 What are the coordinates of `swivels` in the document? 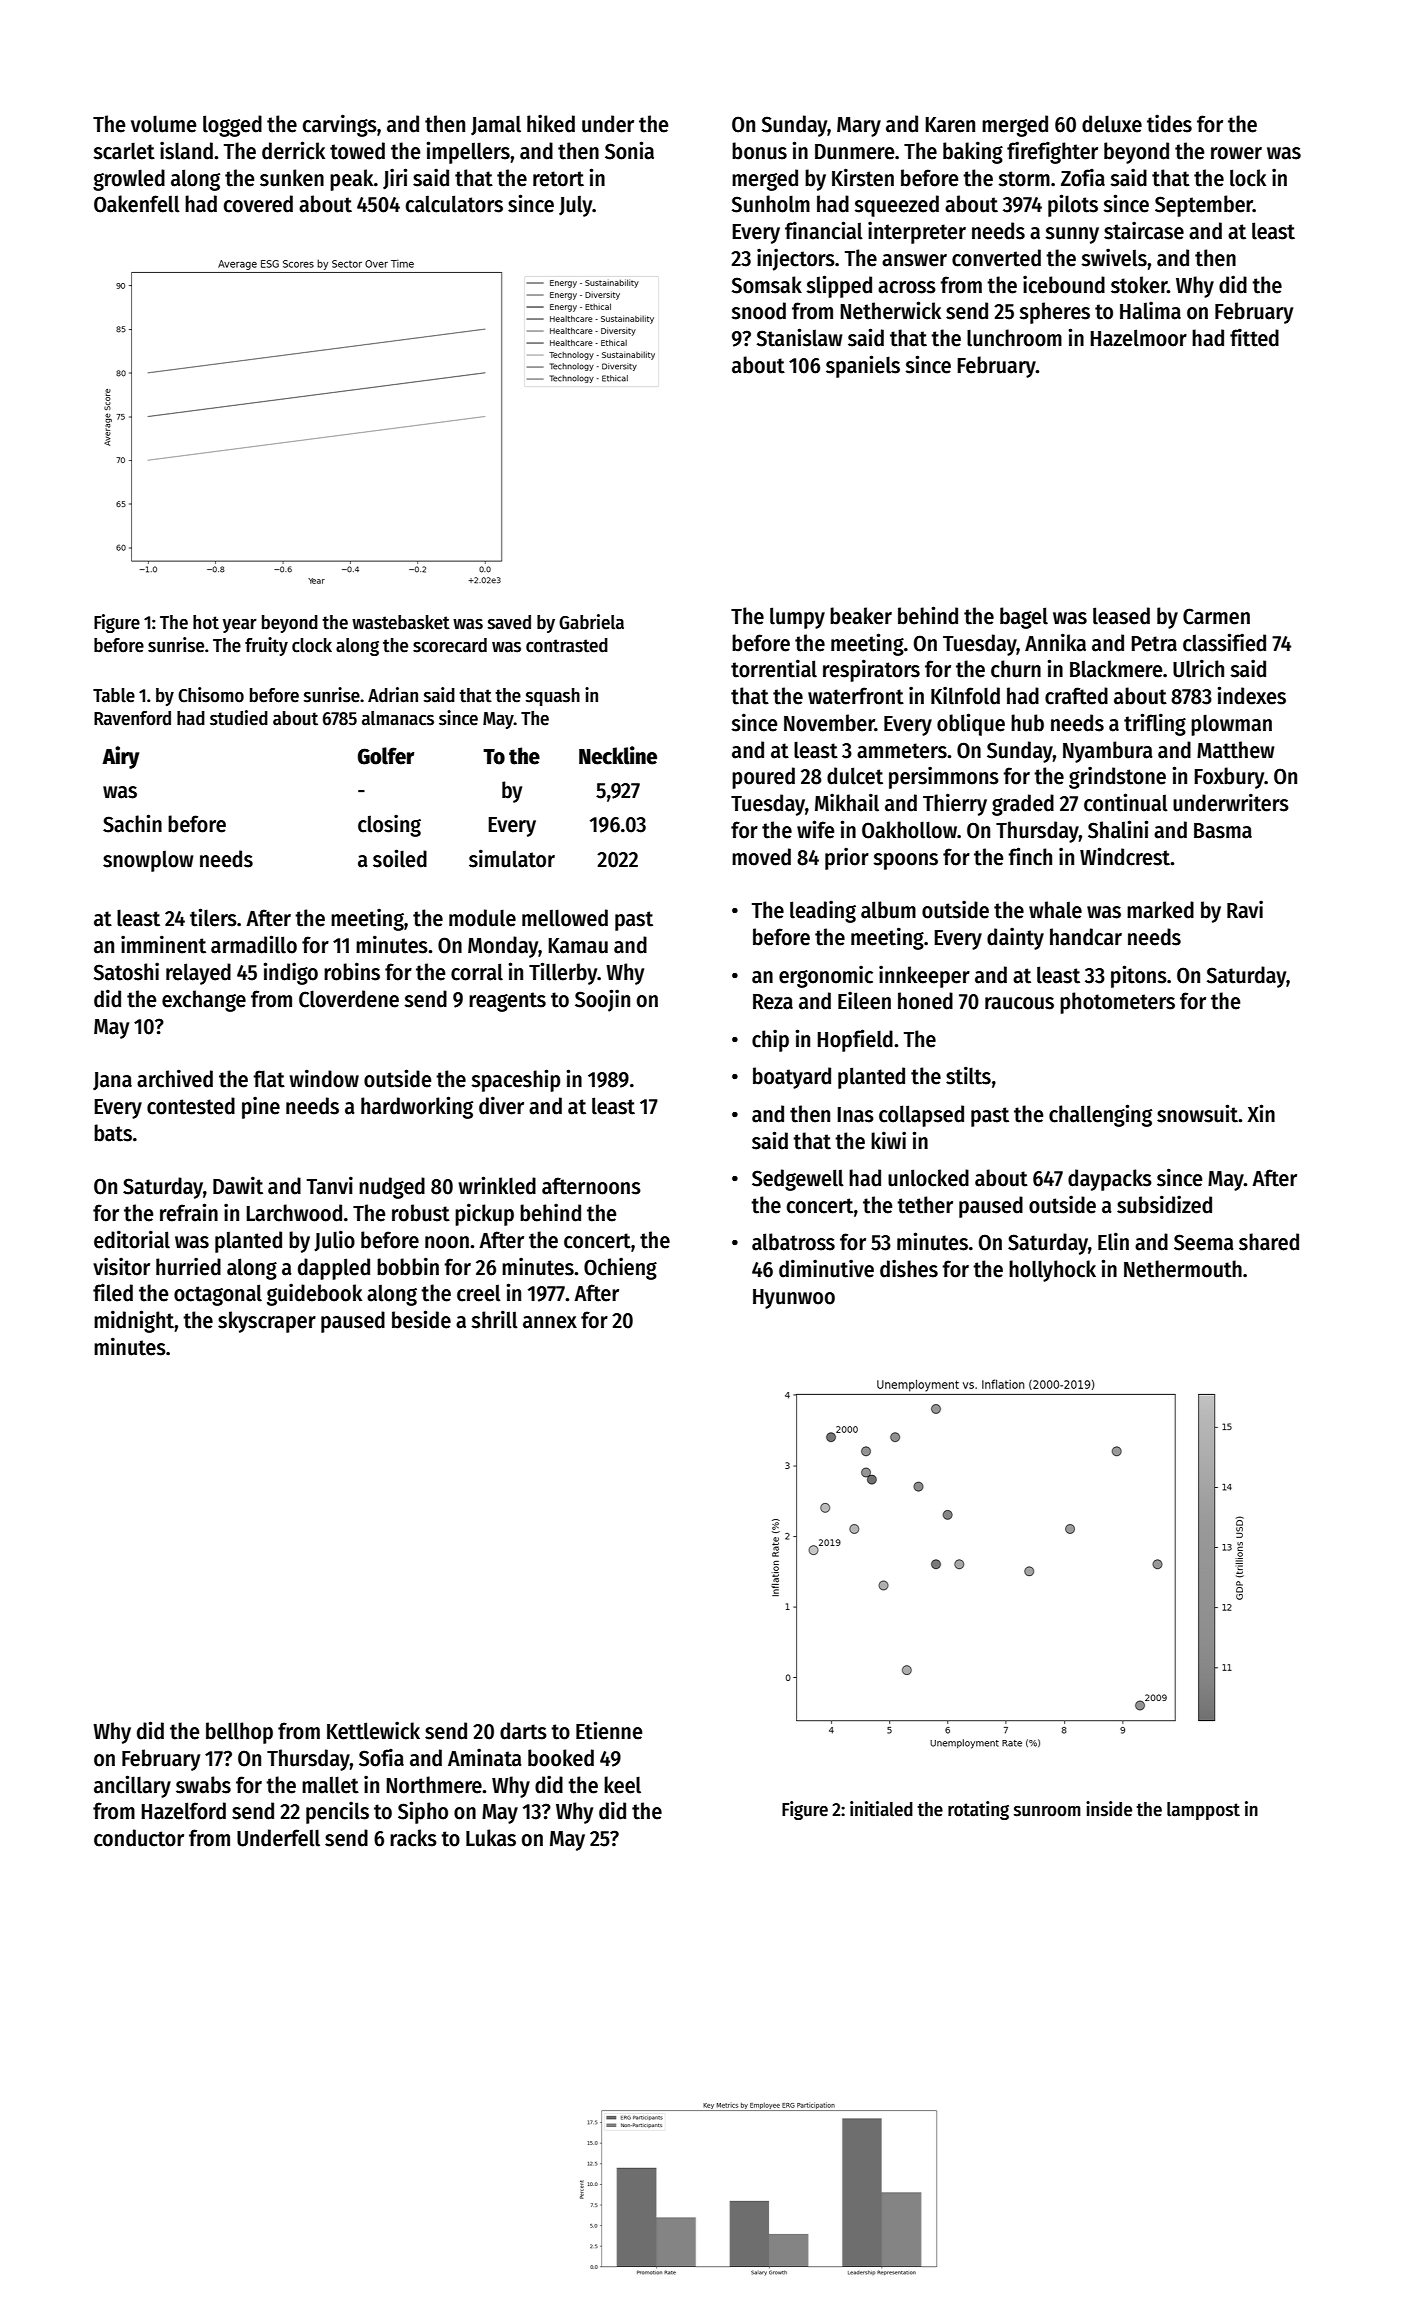 It's located at (1114, 257).
